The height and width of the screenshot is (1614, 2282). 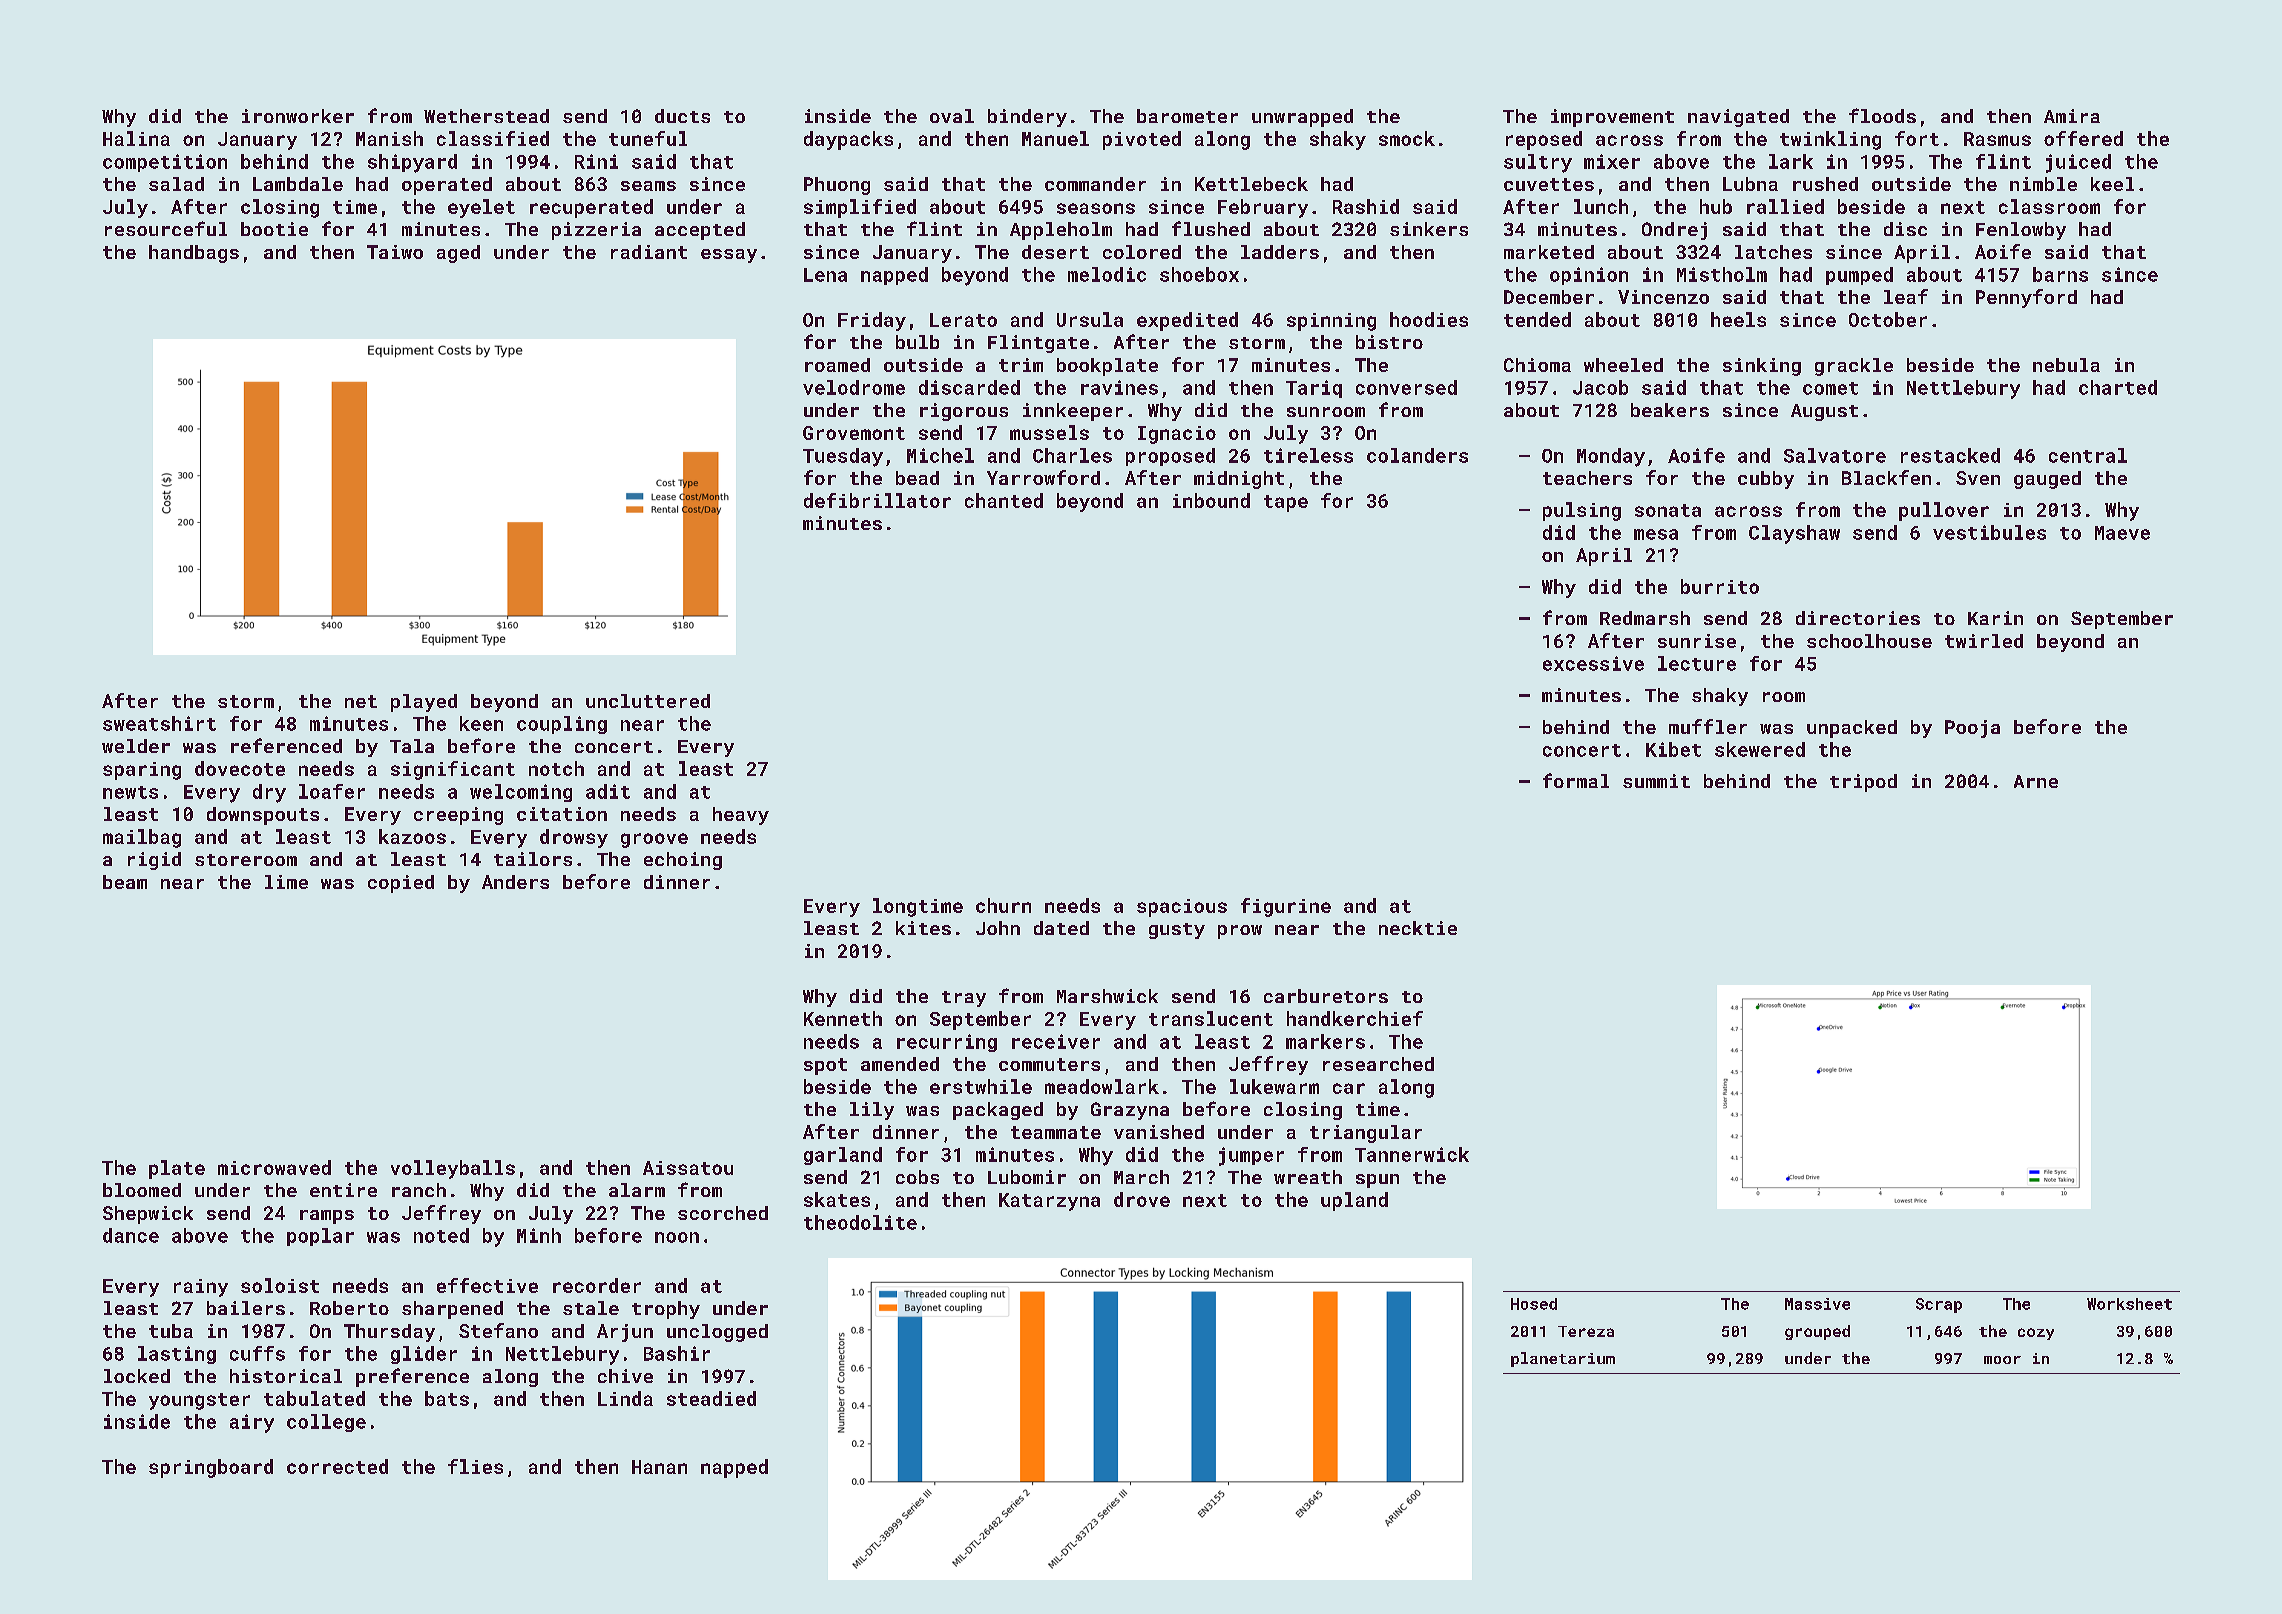 What do you see at coordinates (1697, 663) in the screenshot?
I see `lecture` at bounding box center [1697, 663].
